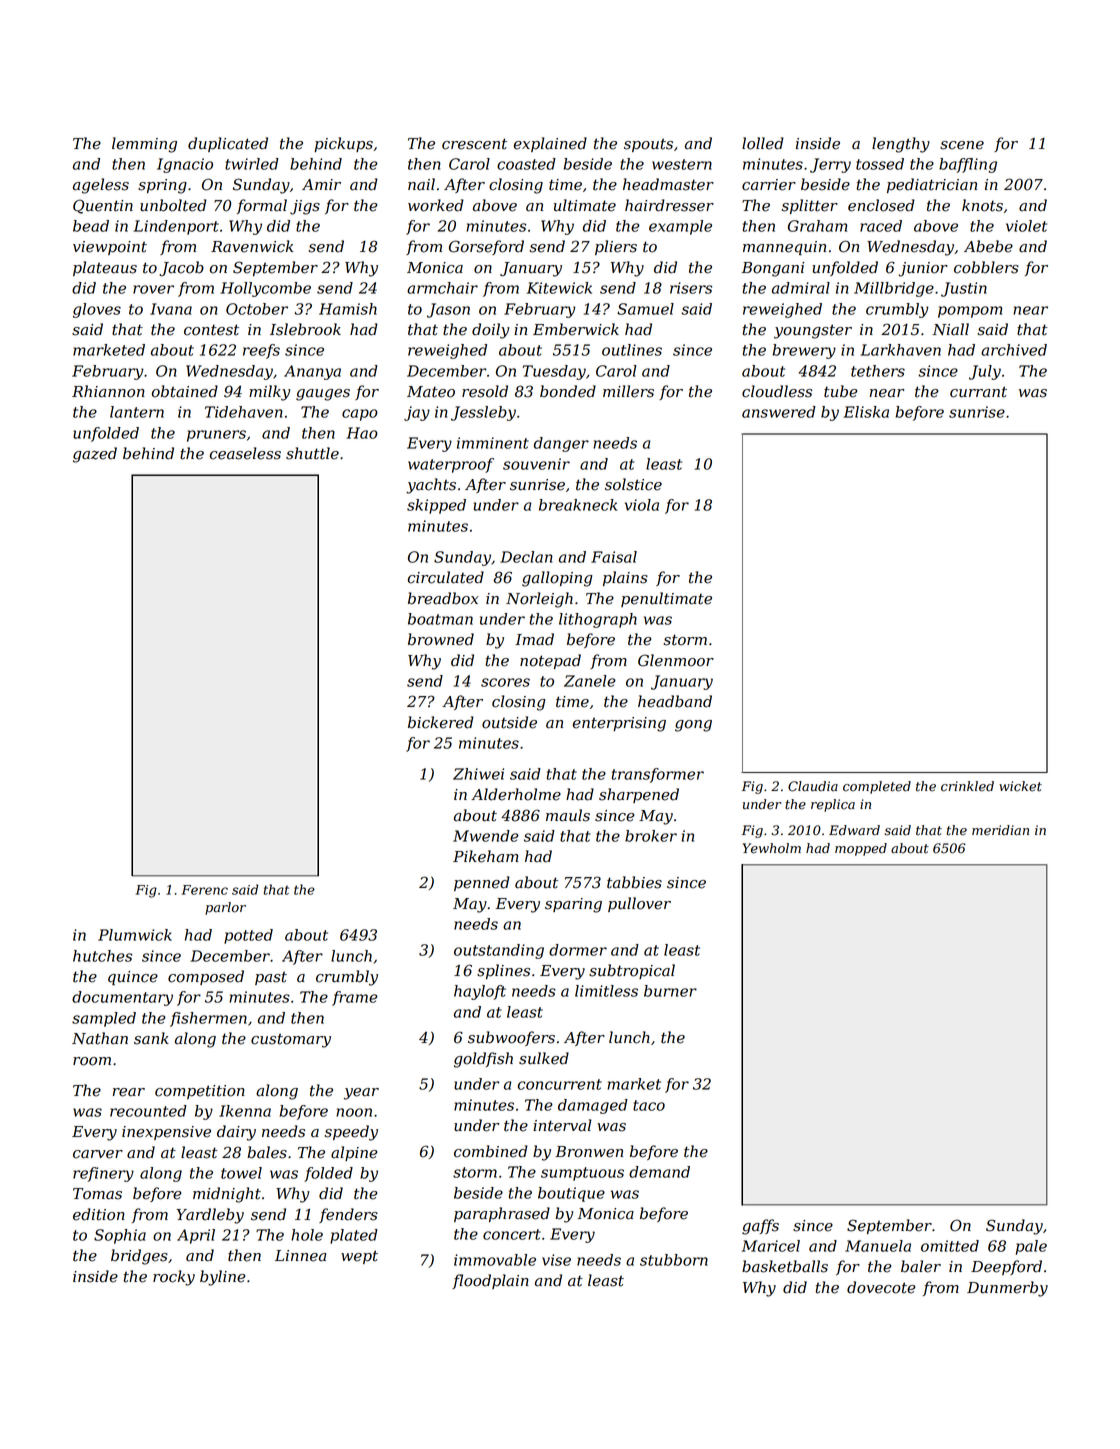  I want to click on Ferenc, so click(205, 890).
